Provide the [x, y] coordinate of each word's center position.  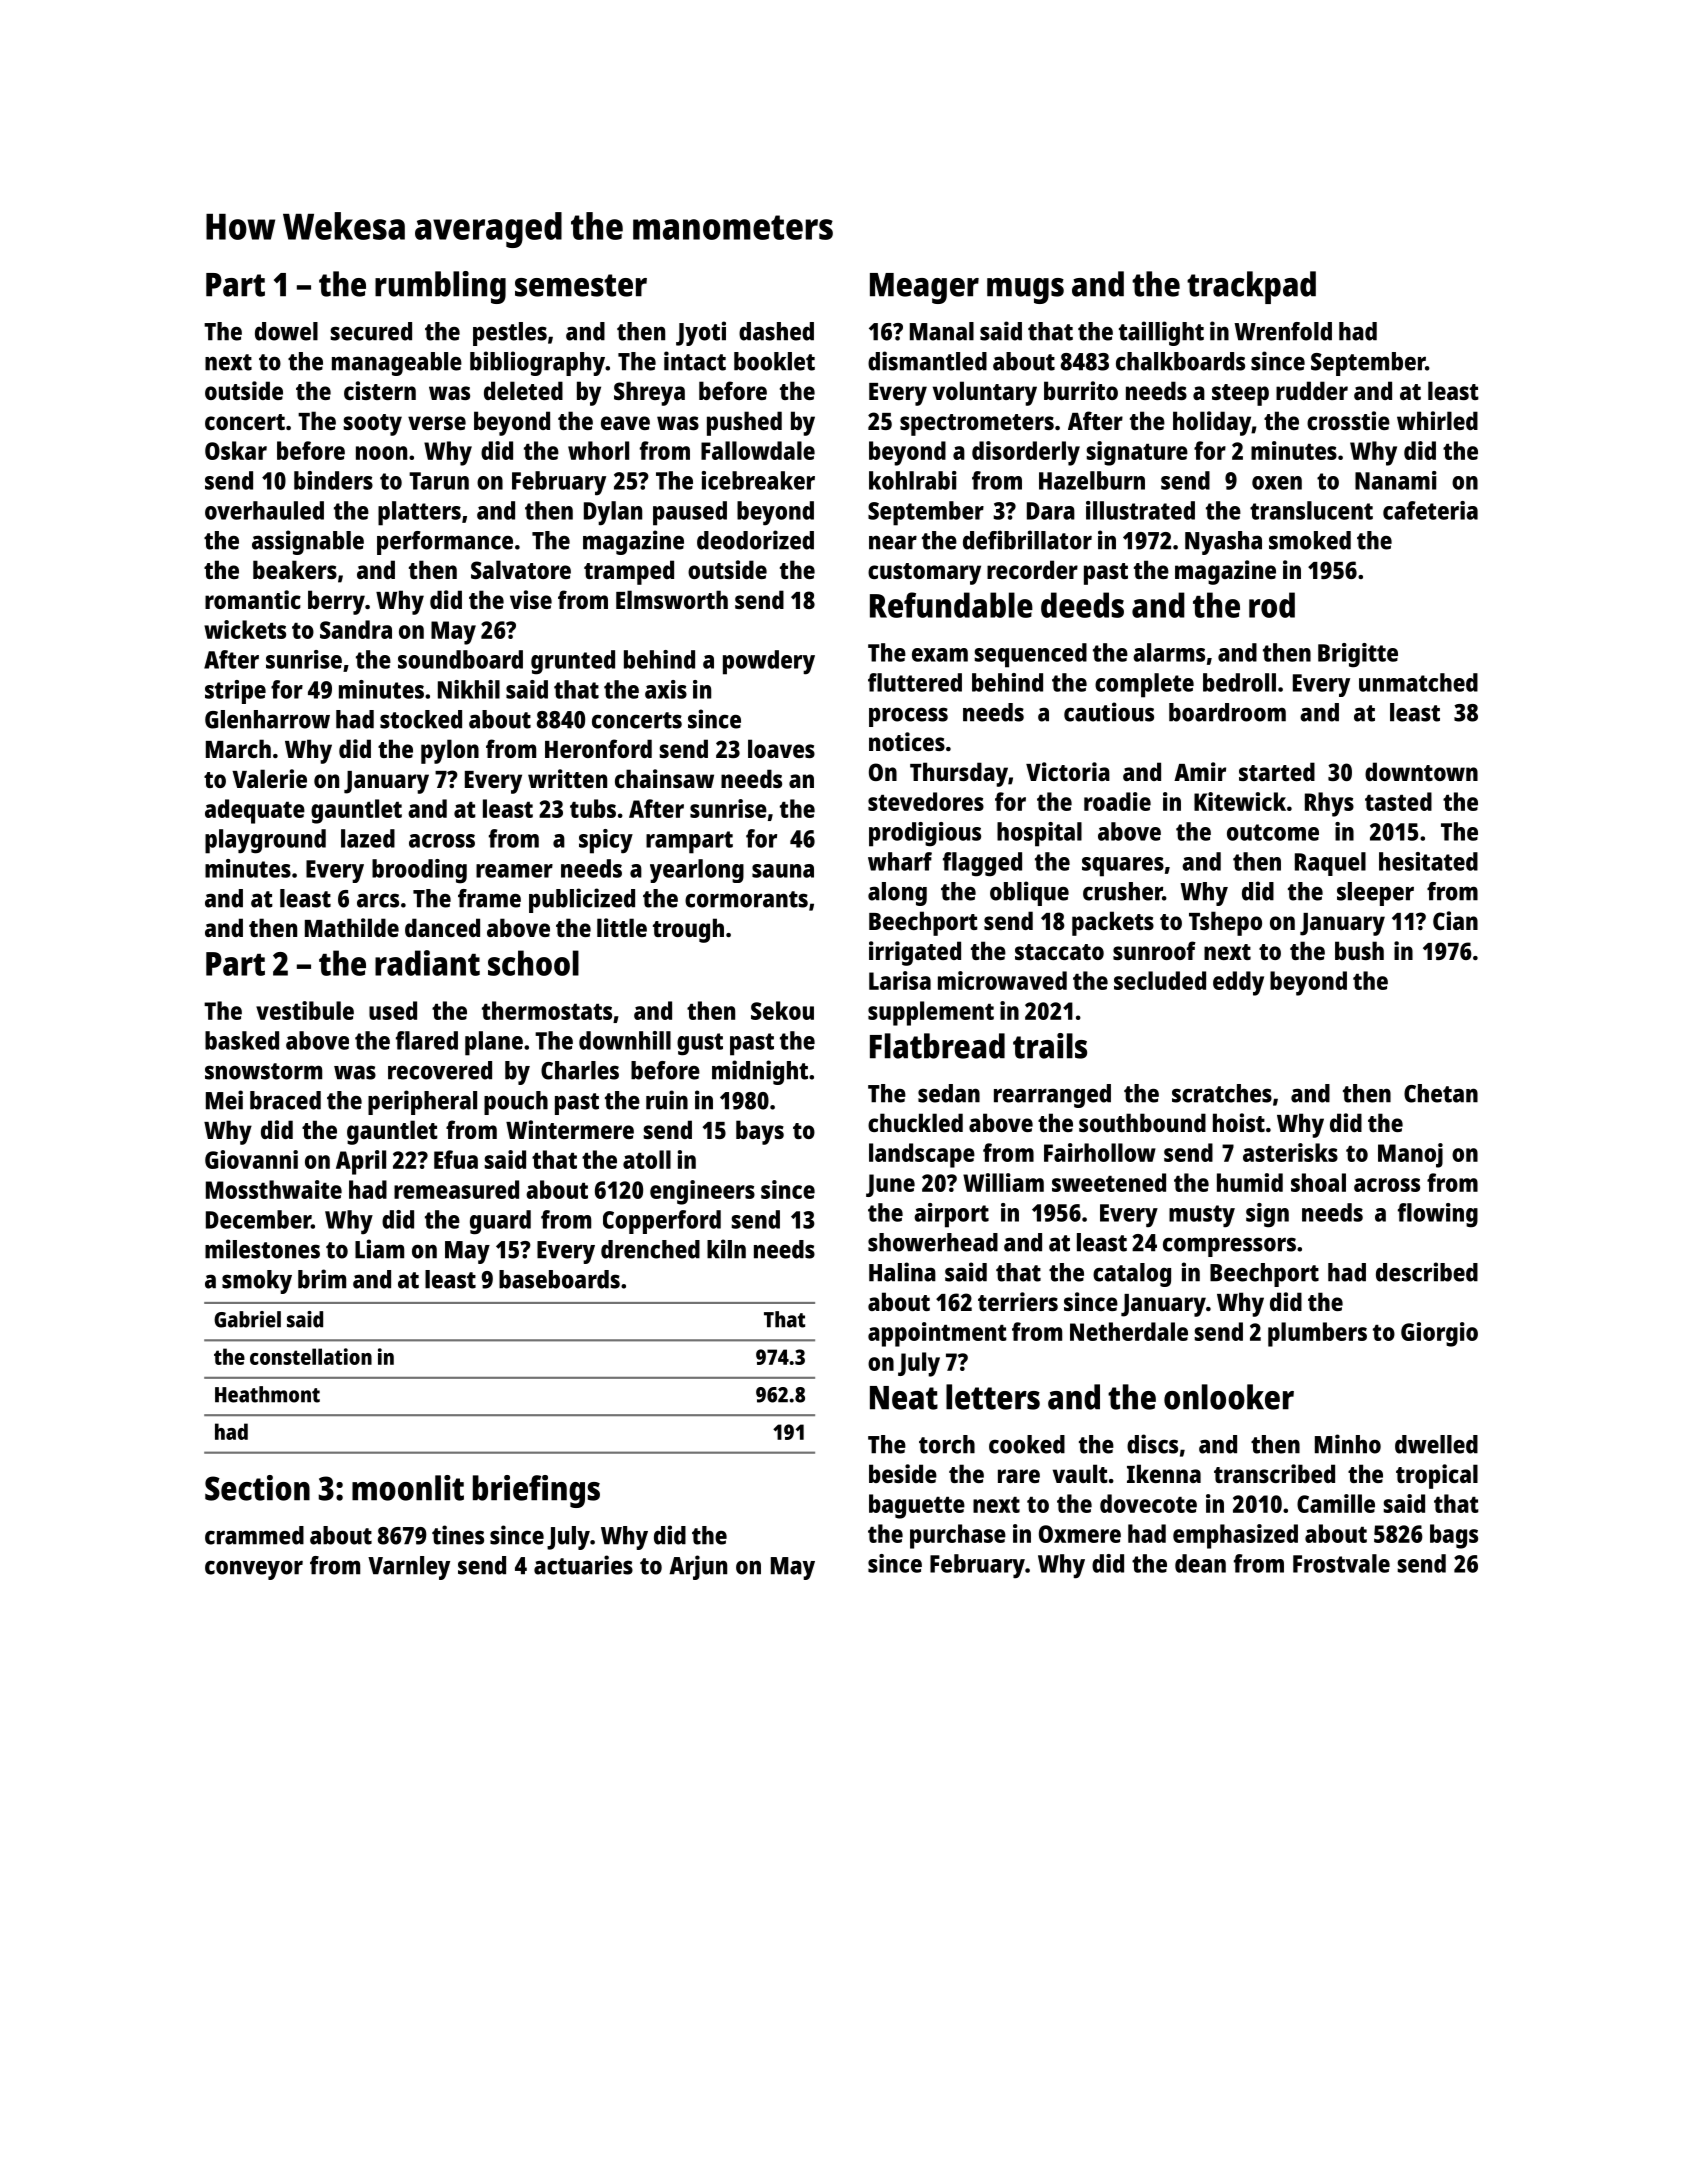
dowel [286, 331]
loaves [781, 748]
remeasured [456, 1189]
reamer [514, 871]
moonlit [408, 1488]
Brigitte [1358, 655]
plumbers [1317, 1334]
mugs [1025, 291]
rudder [1312, 390]
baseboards [559, 1279]
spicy [606, 841]
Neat [904, 1398]
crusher [1123, 891]
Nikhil [469, 689]
